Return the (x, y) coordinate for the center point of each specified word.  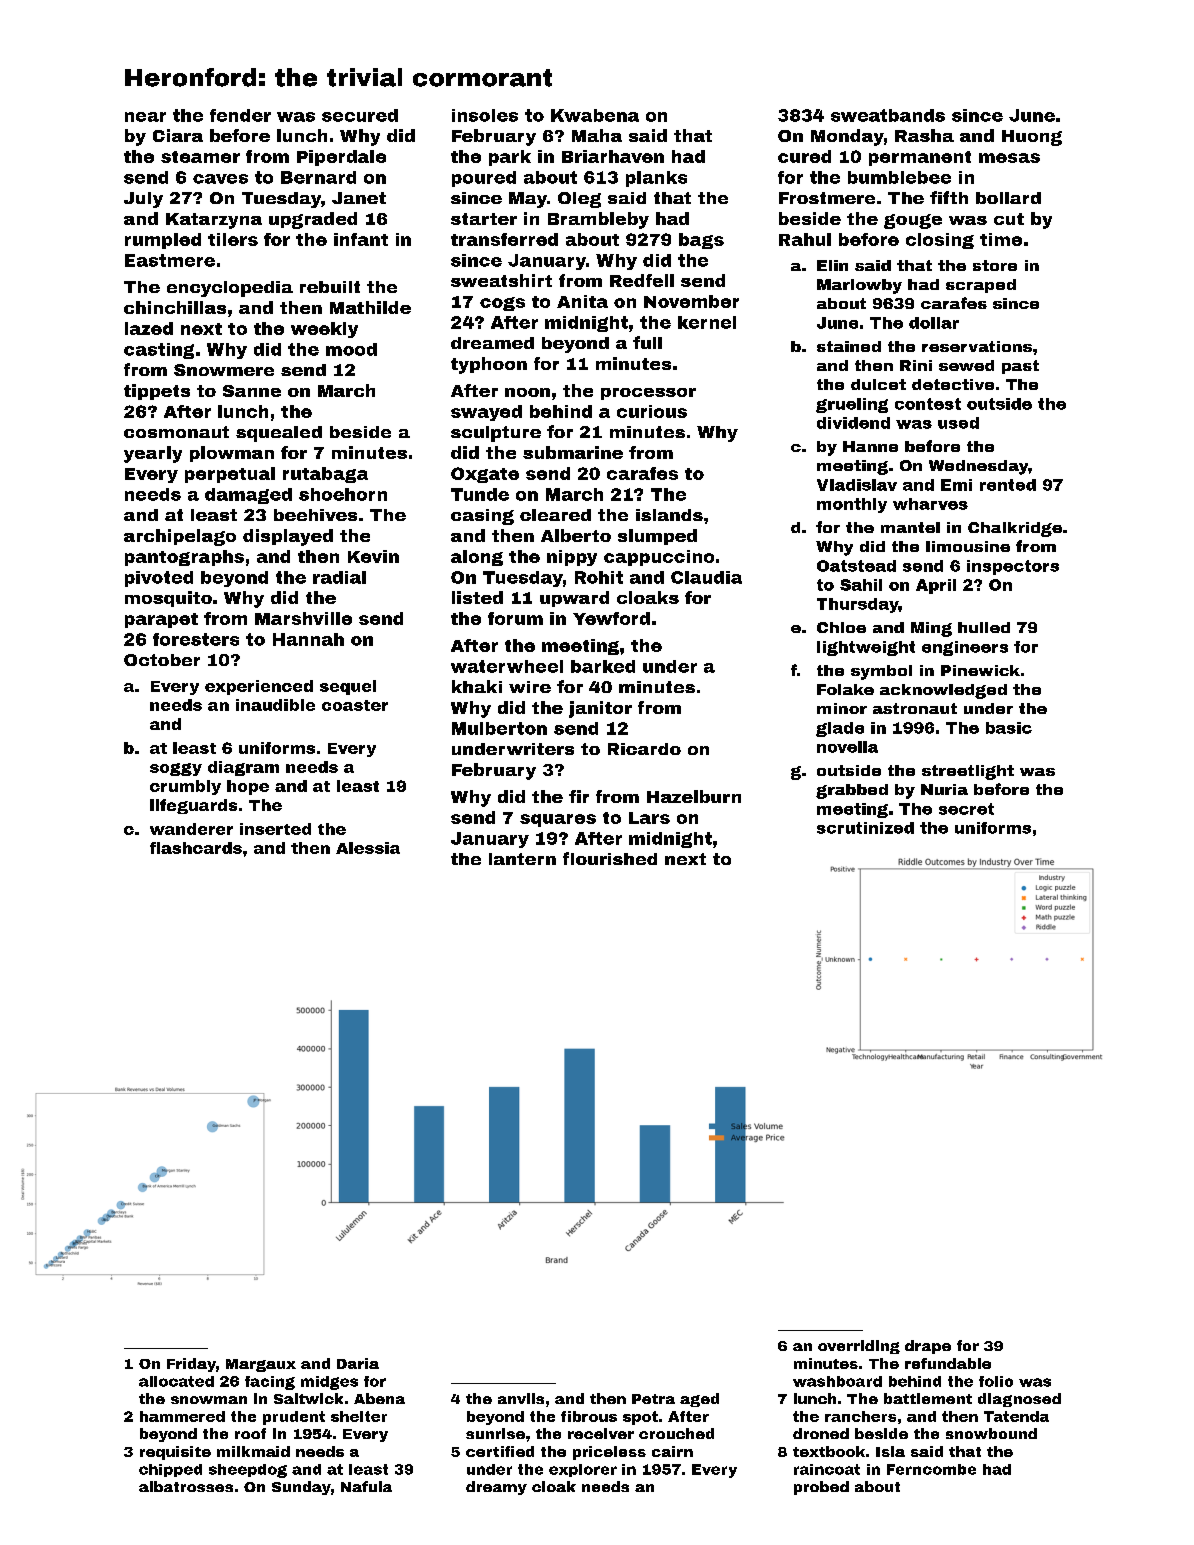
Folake (845, 689)
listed (477, 597)
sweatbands (888, 115)
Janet (359, 198)
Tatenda (1016, 1416)
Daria (358, 1363)
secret (966, 809)
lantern (522, 859)
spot (640, 1418)
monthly (852, 505)
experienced (259, 687)
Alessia (368, 848)
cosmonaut (176, 432)
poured (484, 179)
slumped (657, 537)
